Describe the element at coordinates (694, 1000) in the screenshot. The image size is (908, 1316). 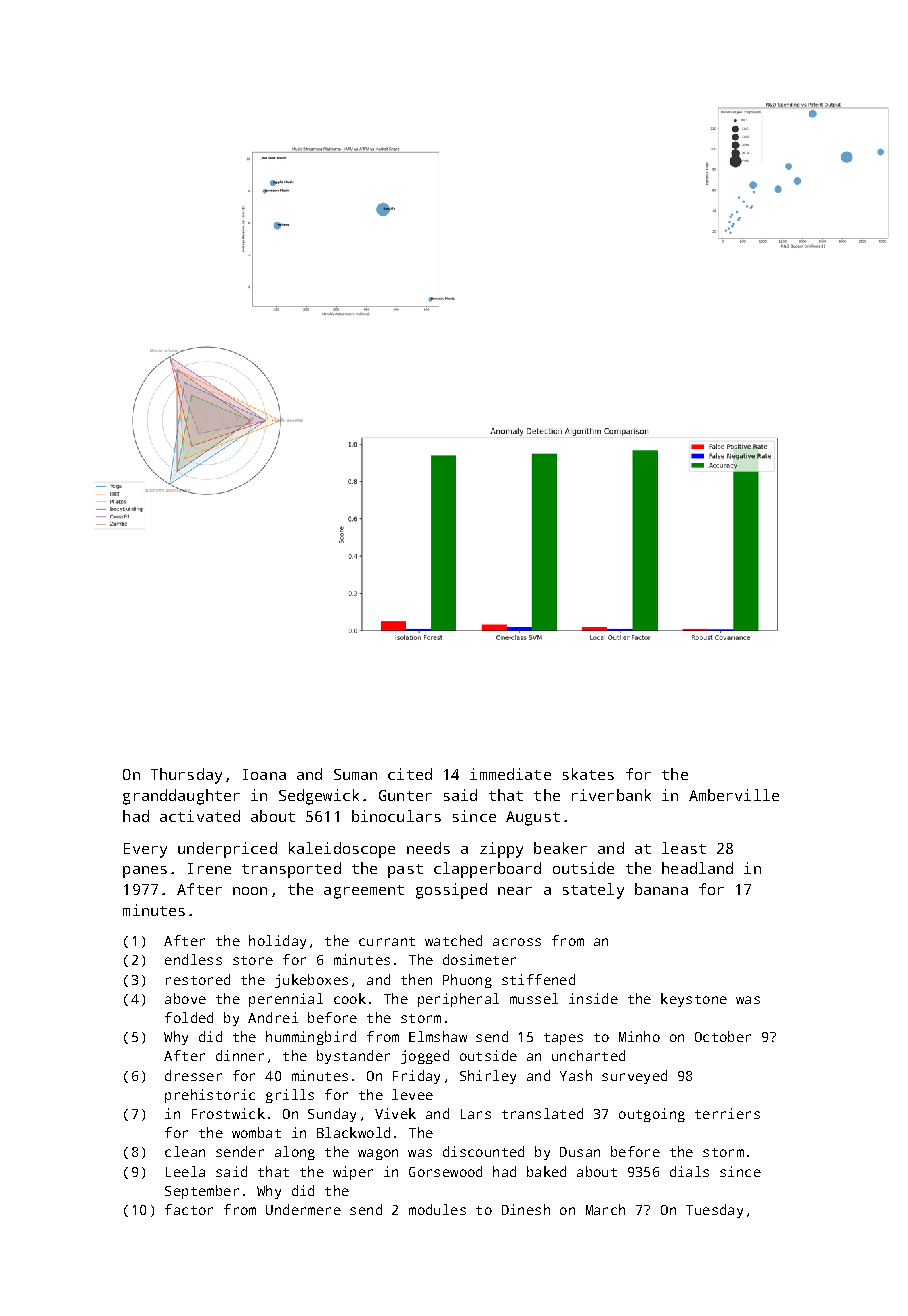
I see `keystone` at that location.
